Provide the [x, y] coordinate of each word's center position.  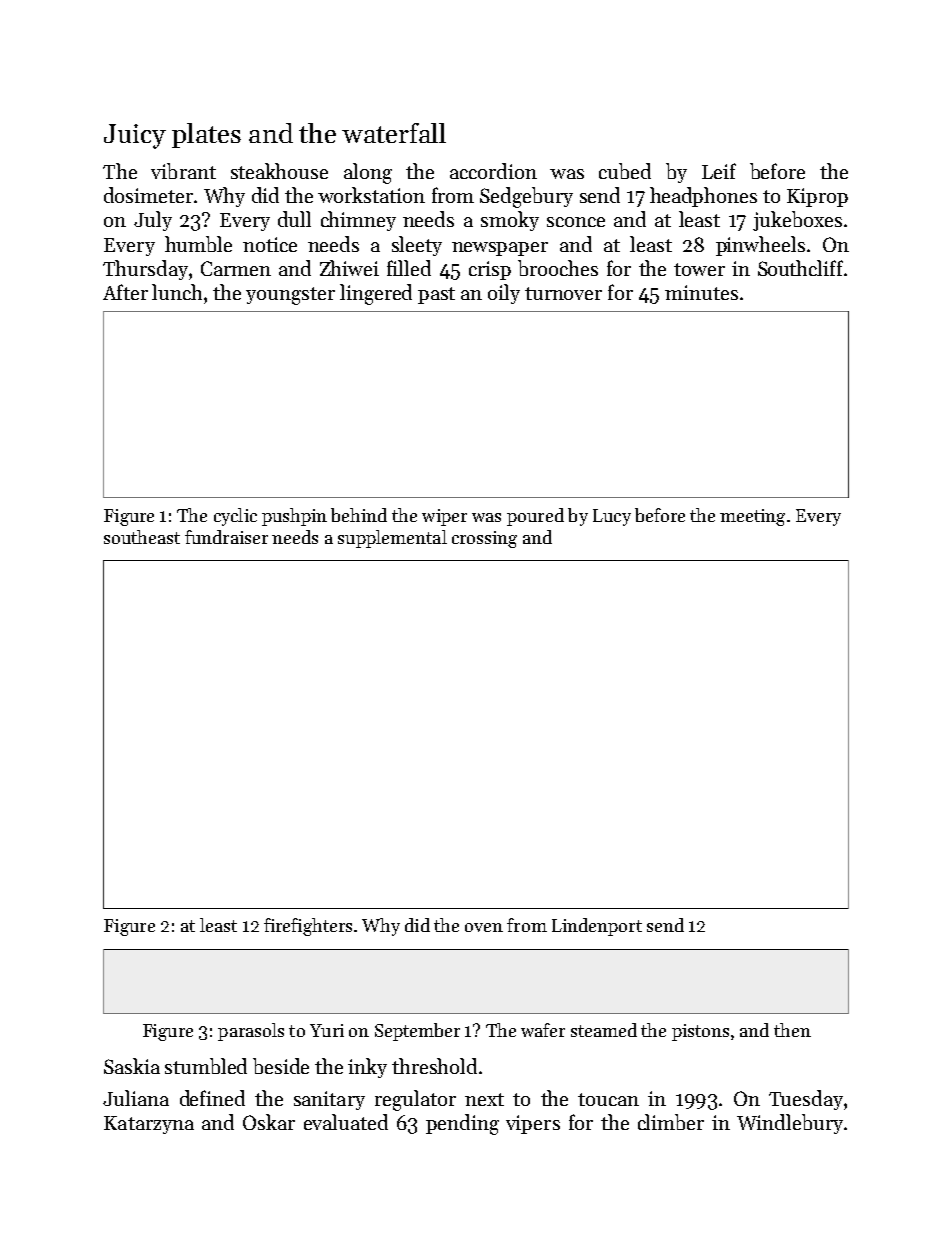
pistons [700, 1032]
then [792, 1030]
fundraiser [226, 537]
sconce [576, 222]
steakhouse [279, 171]
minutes [701, 292]
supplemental [392, 539]
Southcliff [800, 268]
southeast [142, 537]
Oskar [269, 1122]
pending [462, 1124]
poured [535, 517]
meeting [752, 517]
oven [484, 927]
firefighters [308, 927]
